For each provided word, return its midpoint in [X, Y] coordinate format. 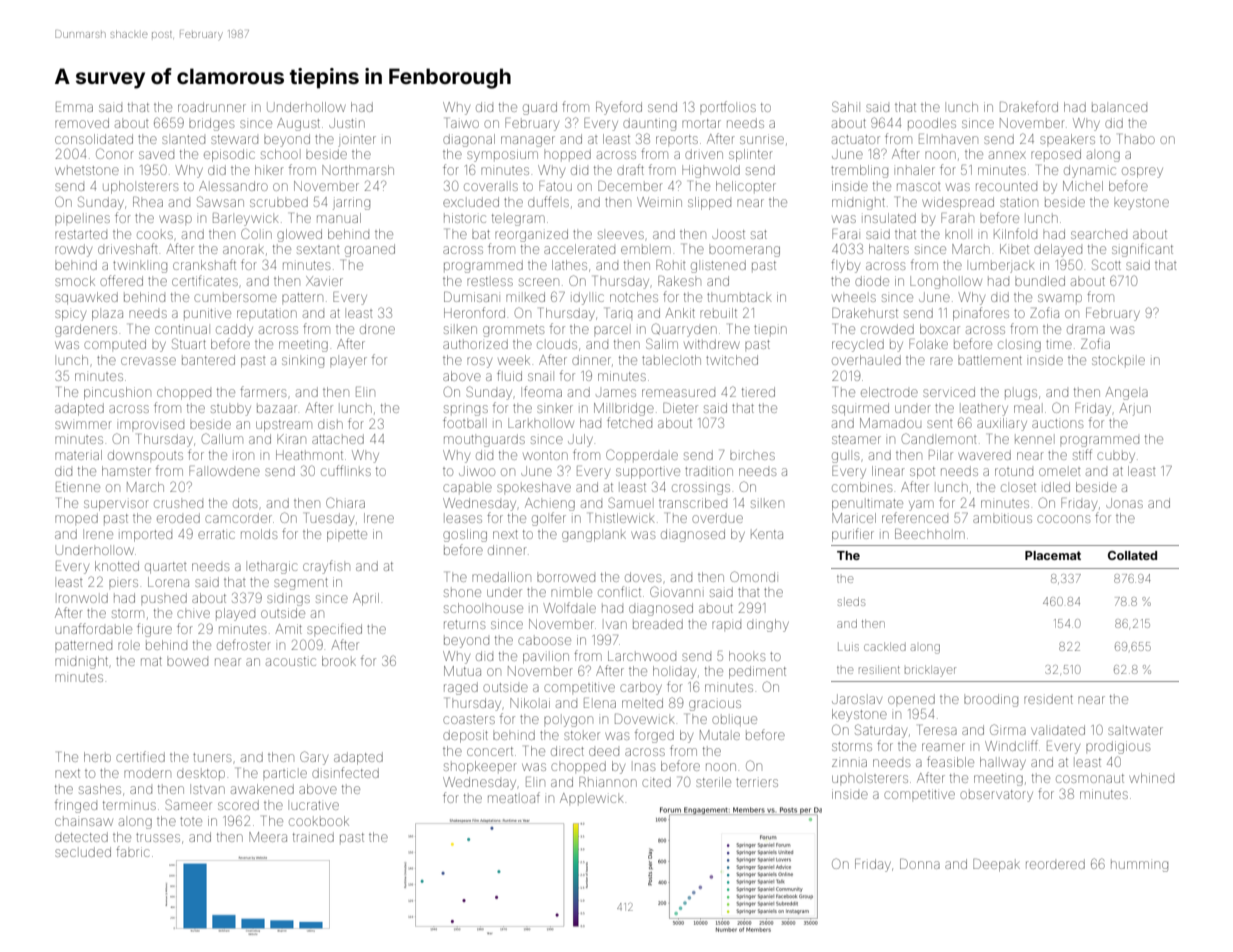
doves [643, 577]
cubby [1116, 457]
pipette [347, 536]
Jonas [1124, 503]
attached [338, 439]
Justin [347, 123]
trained [313, 837]
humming [1139, 866]
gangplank [594, 536]
